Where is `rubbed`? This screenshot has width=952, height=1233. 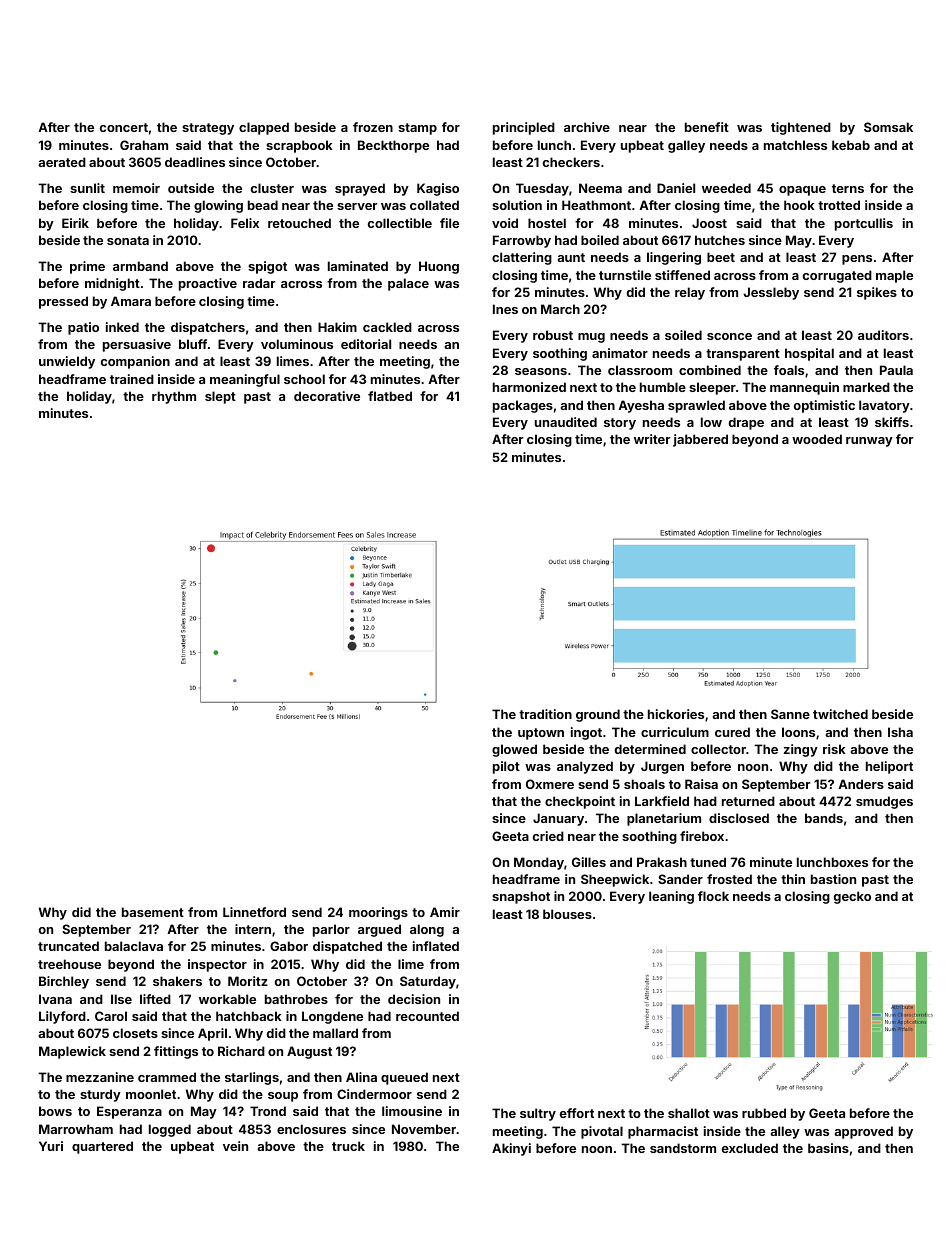 rubbed is located at coordinates (764, 1113).
